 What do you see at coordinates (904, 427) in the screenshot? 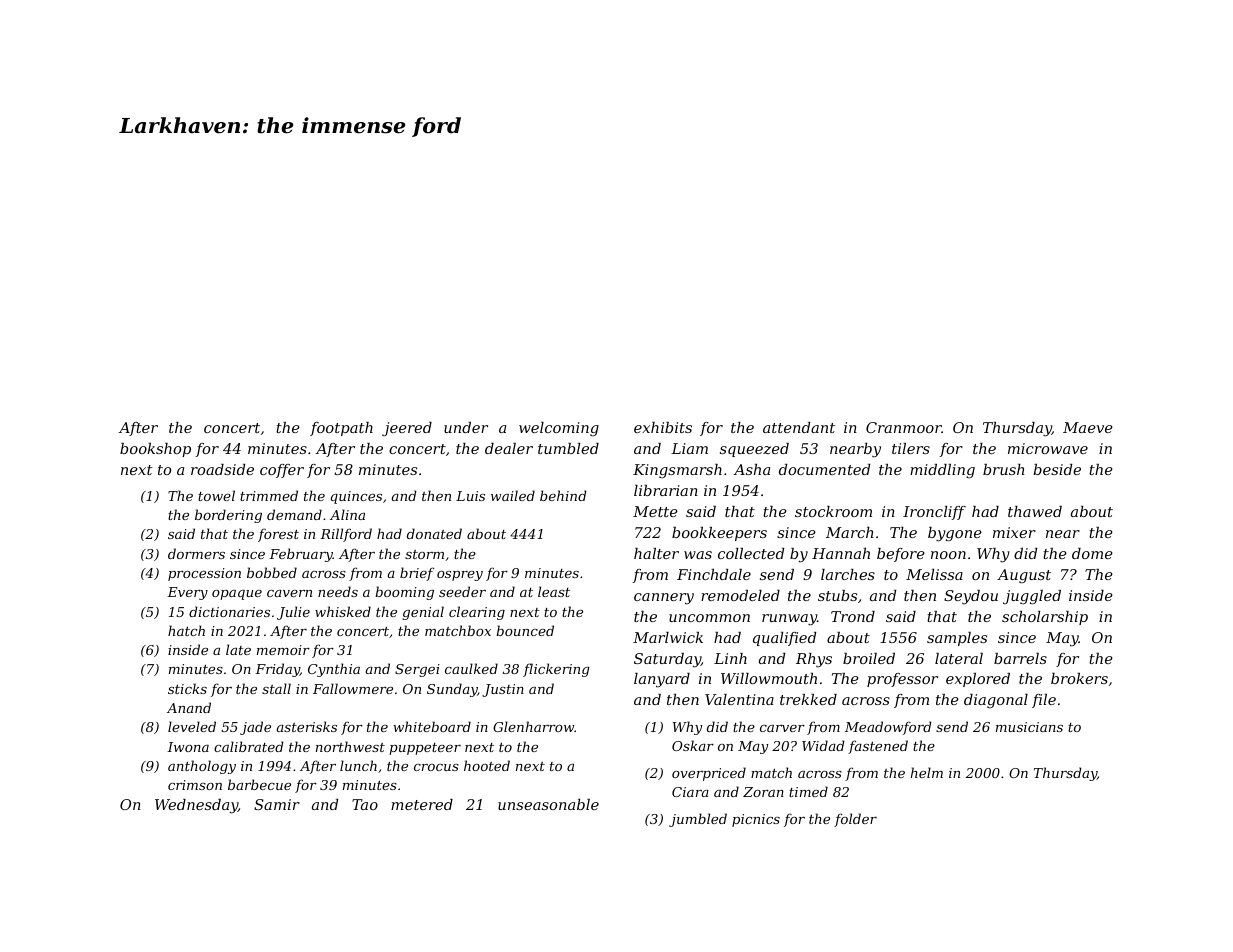
I see `Cranmoor` at bounding box center [904, 427].
